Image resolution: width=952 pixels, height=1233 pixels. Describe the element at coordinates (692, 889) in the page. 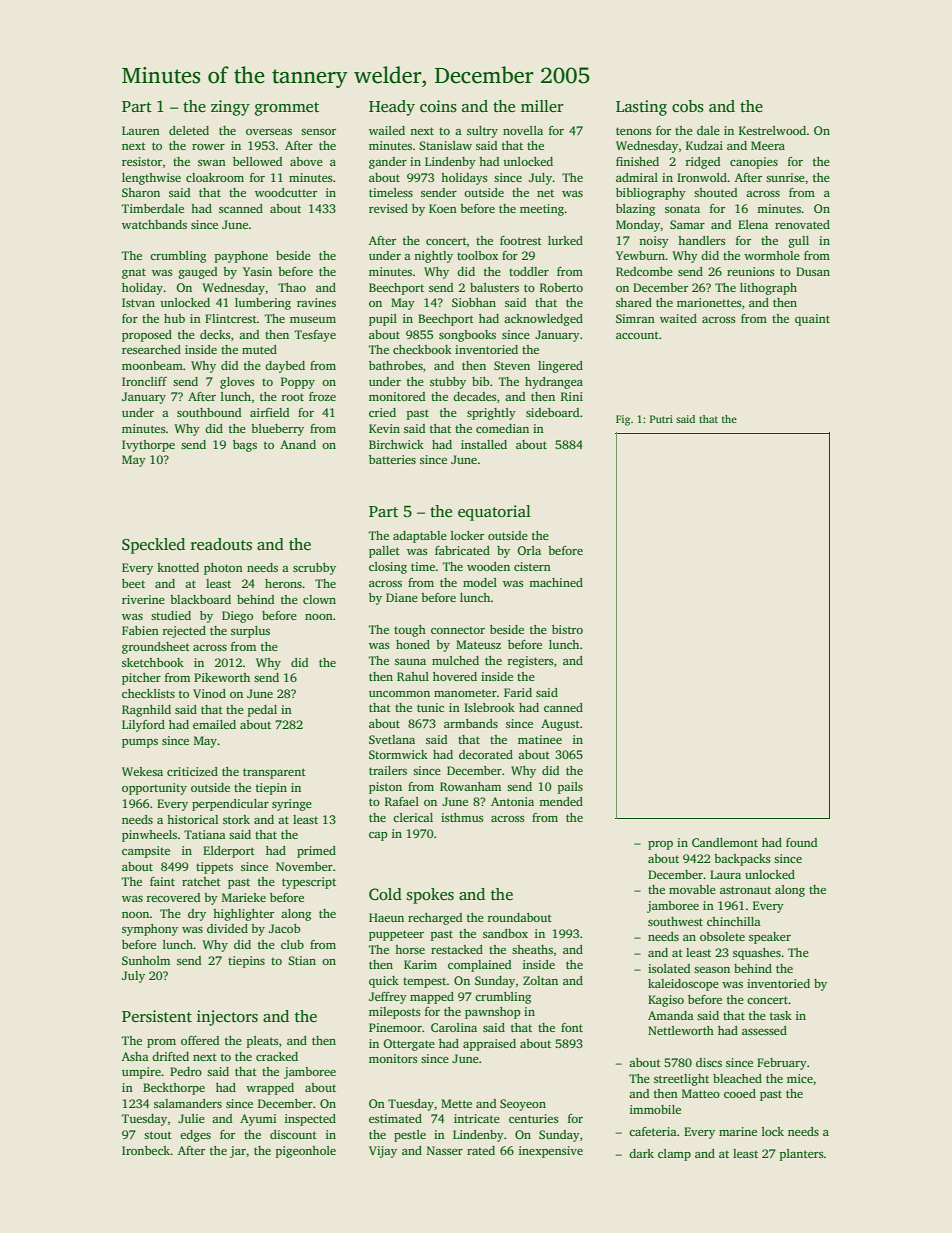

I see `movable` at that location.
